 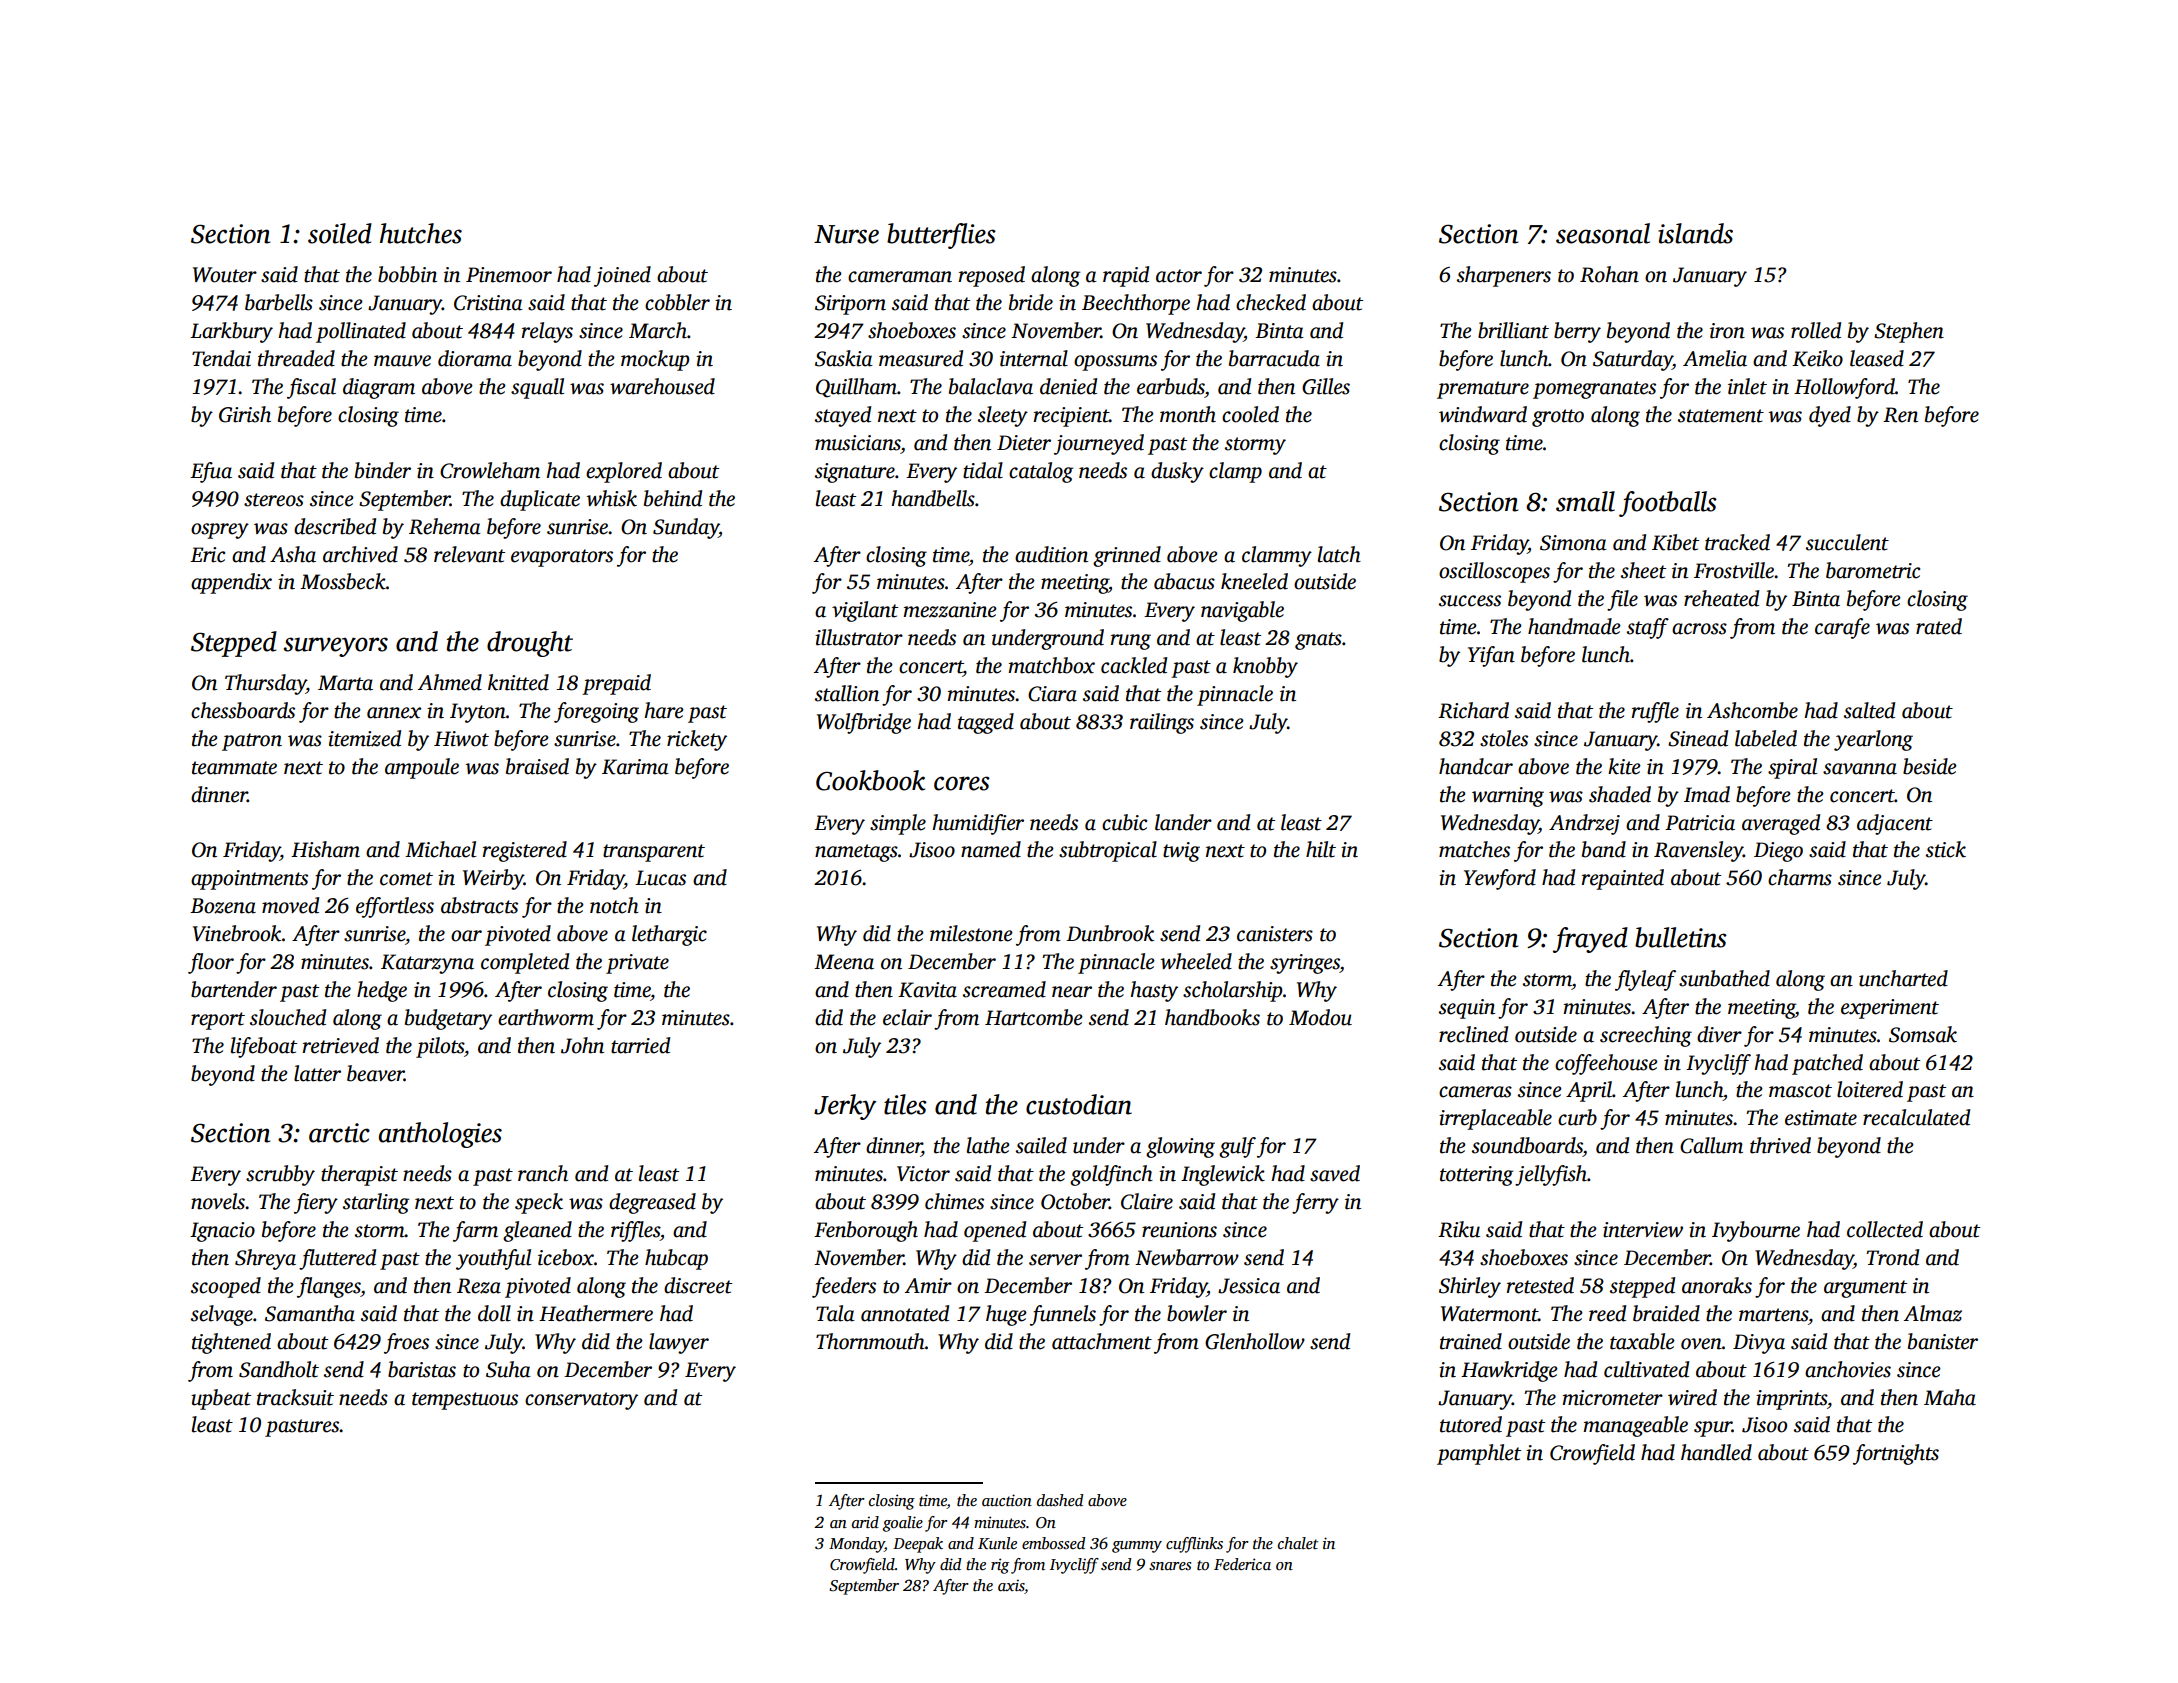 I want to click on abstracts, so click(x=479, y=905).
